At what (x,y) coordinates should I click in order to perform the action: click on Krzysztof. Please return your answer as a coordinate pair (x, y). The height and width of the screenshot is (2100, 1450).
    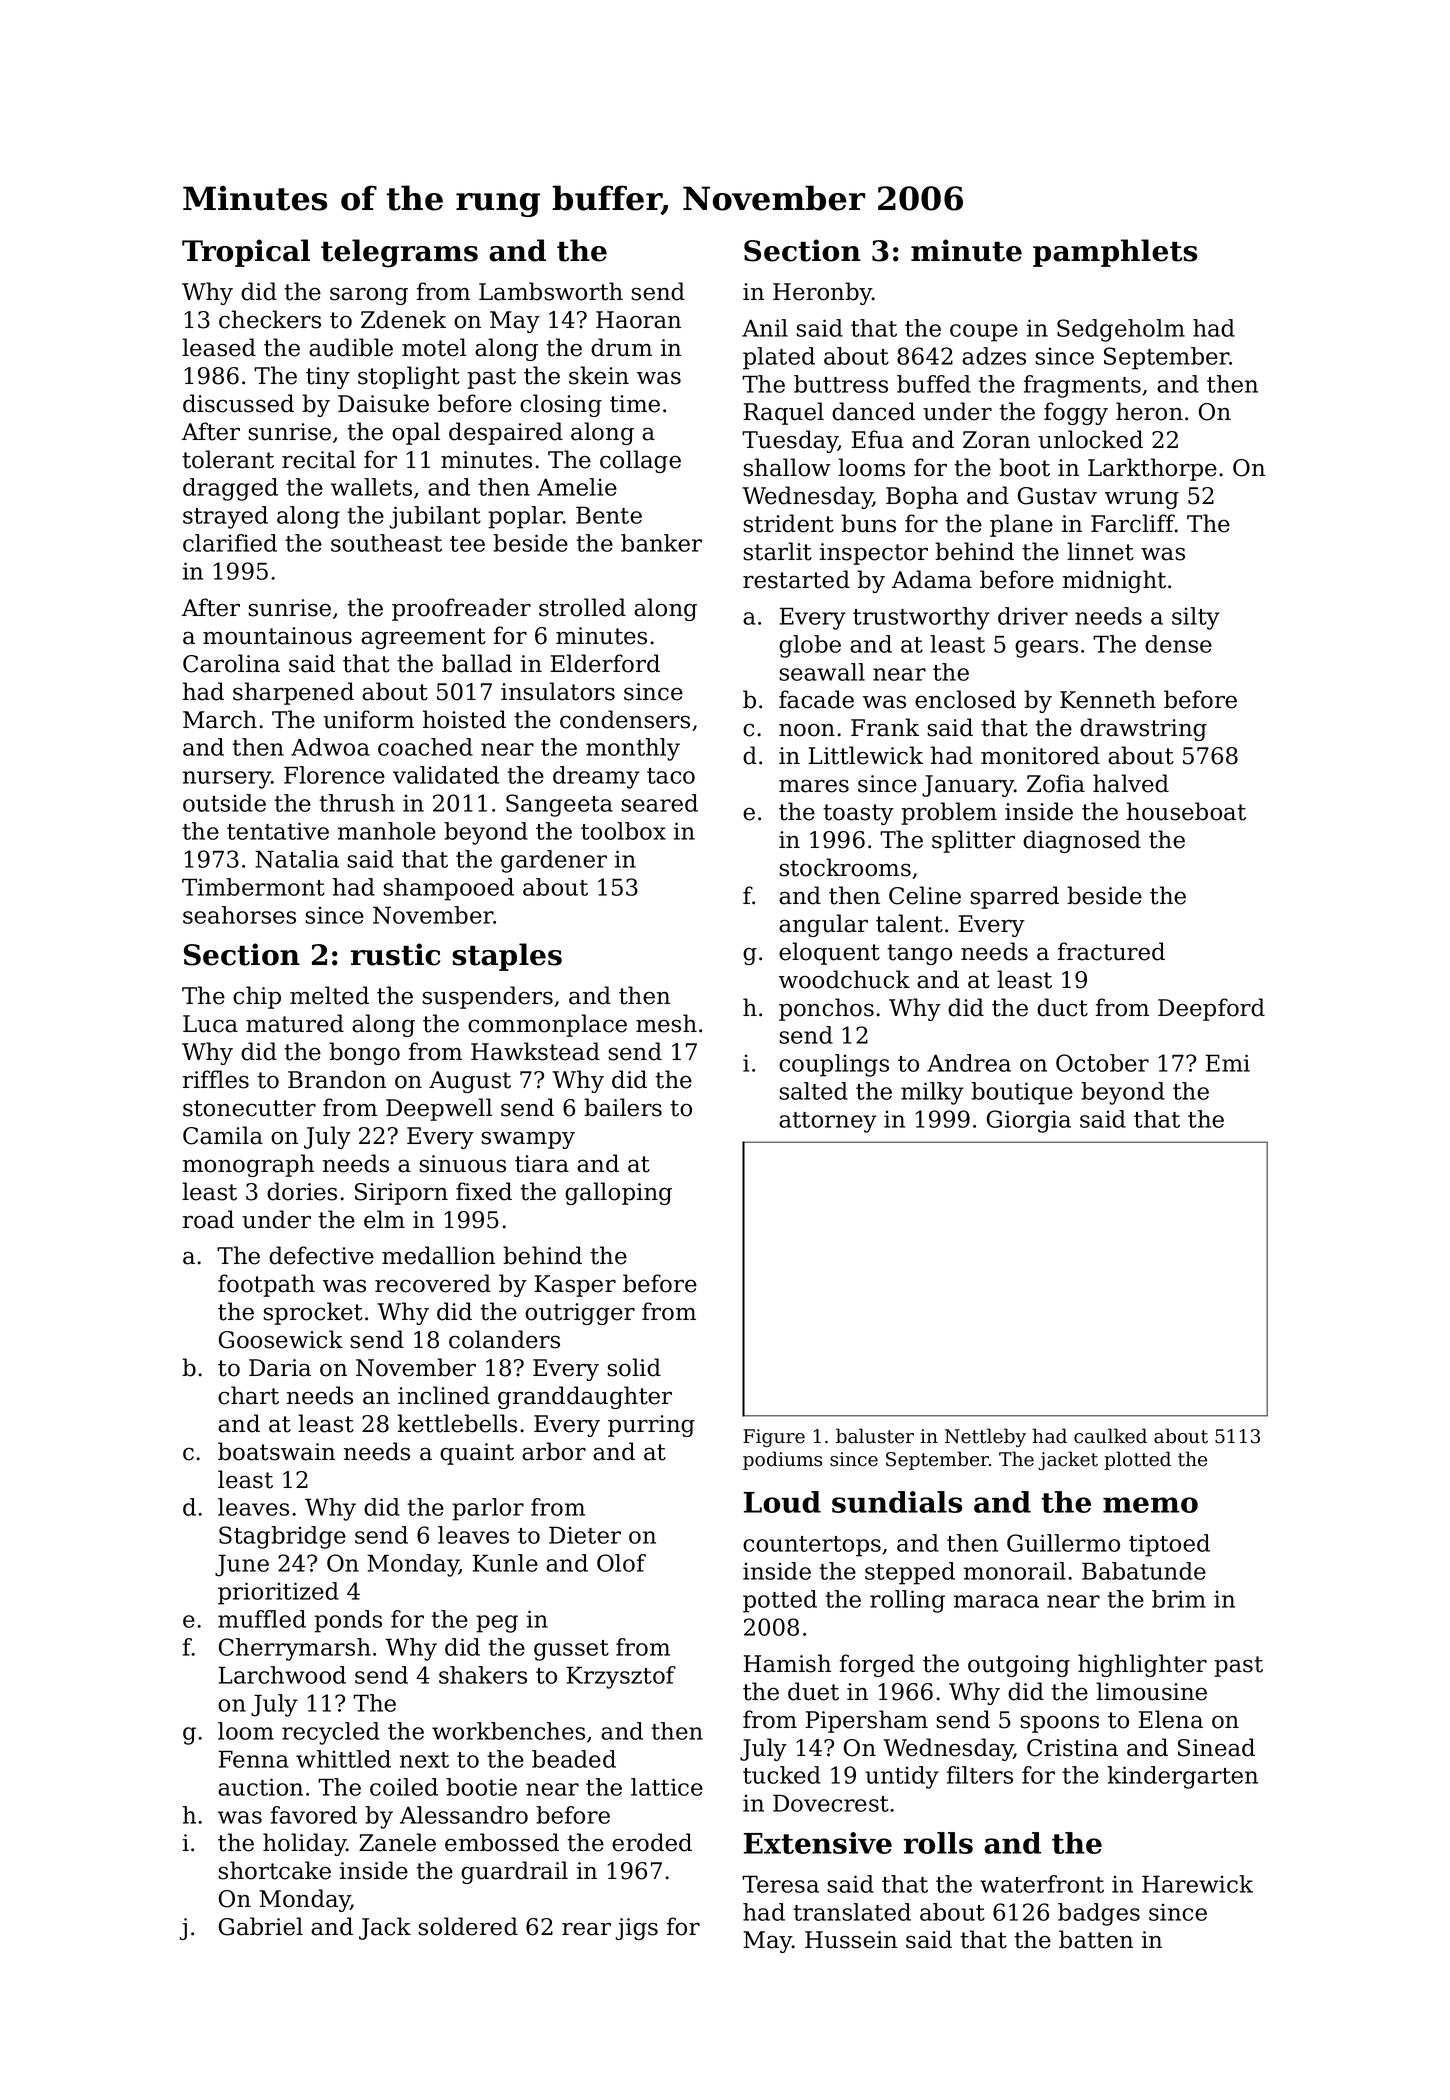
    Looking at the image, I should click on (621, 1677).
